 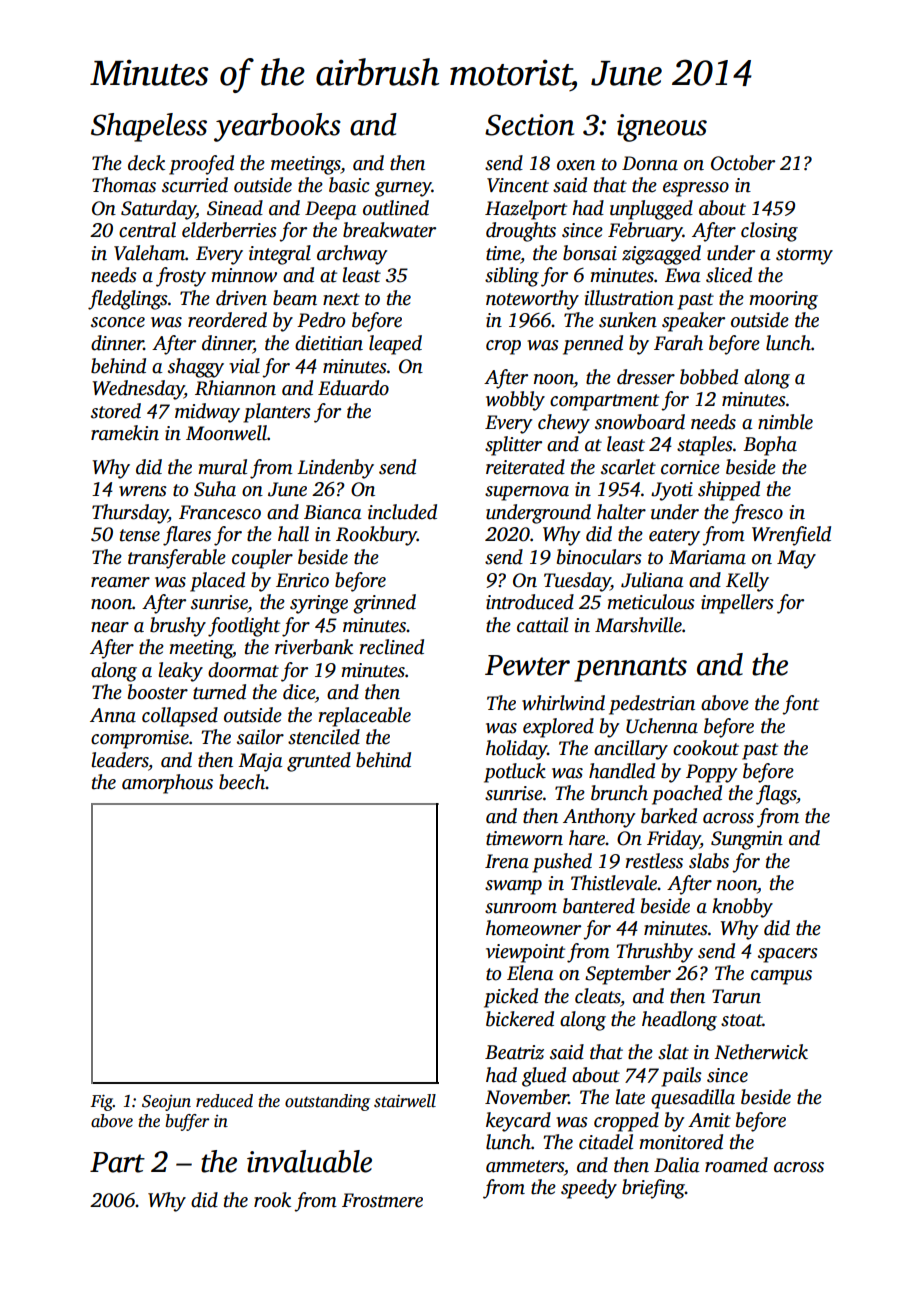 I want to click on amorphous, so click(x=167, y=784).
